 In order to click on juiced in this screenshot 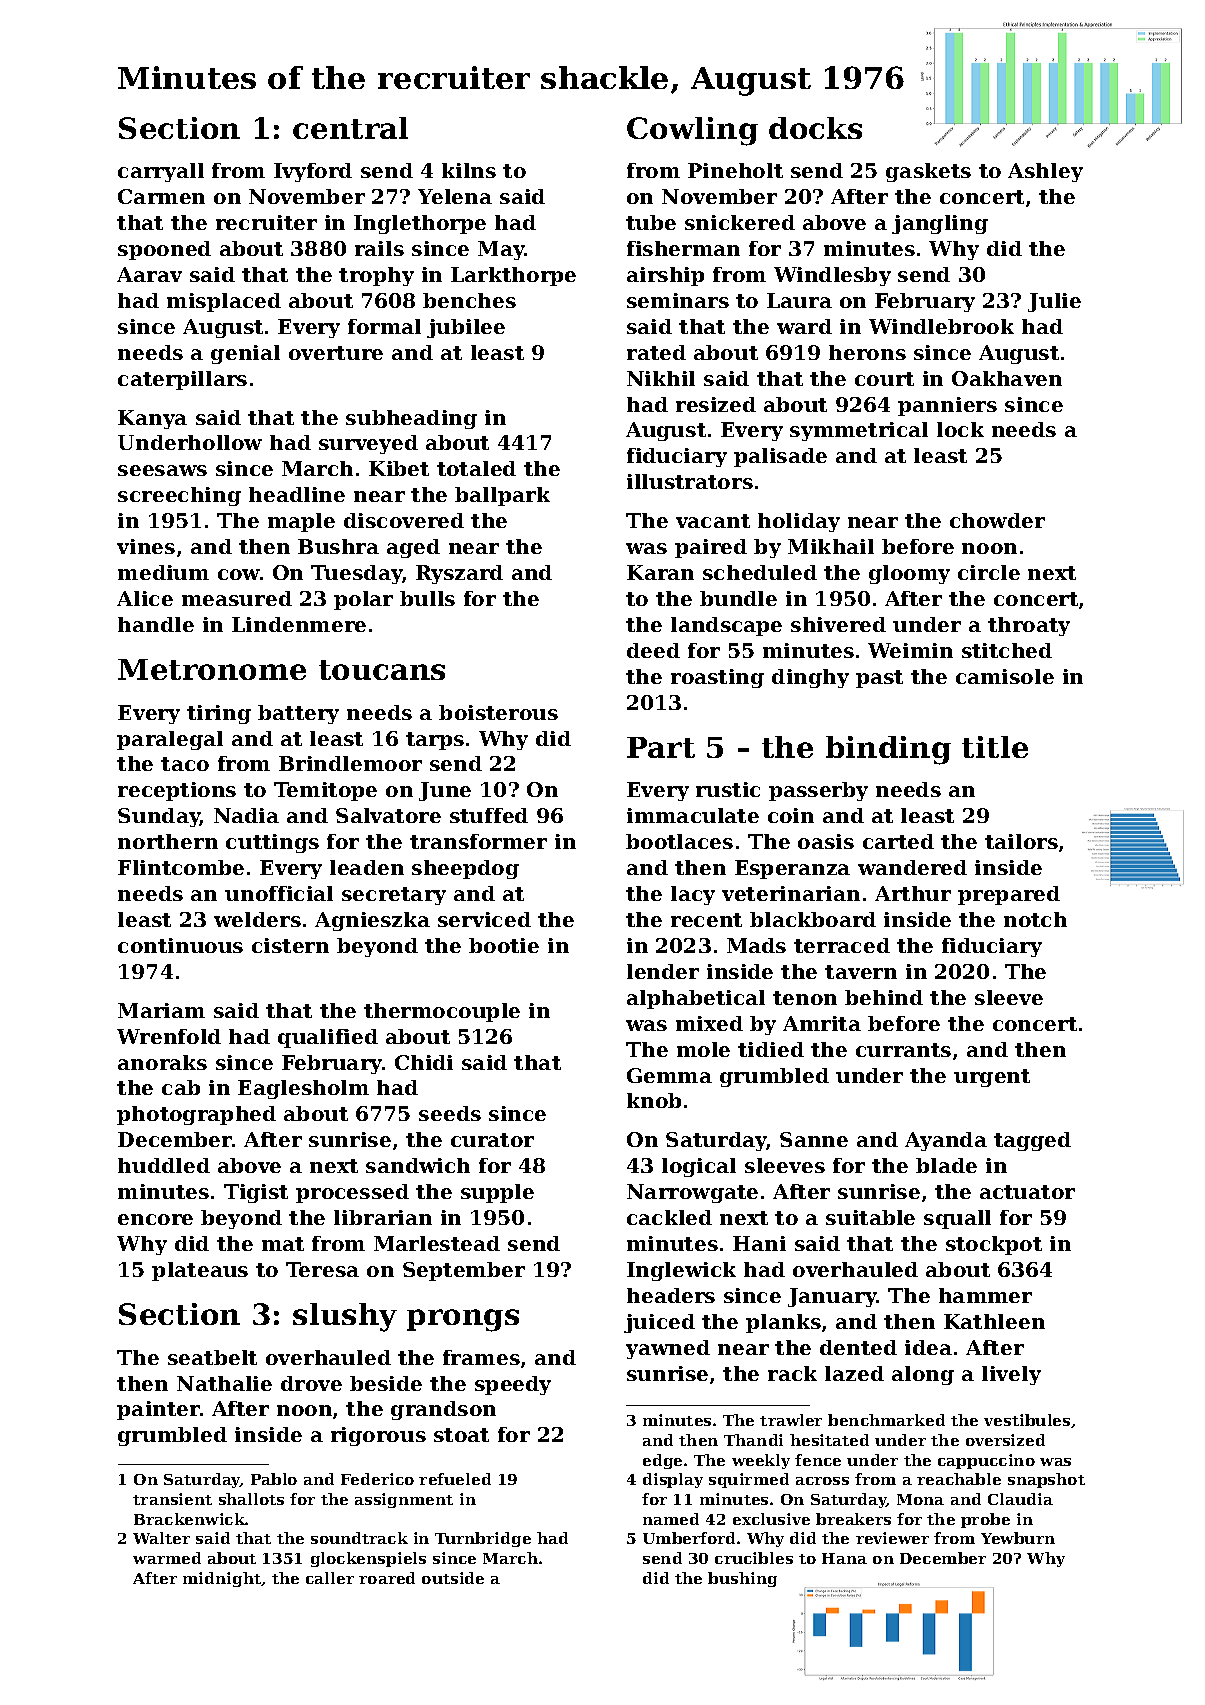, I will do `click(659, 1323)`.
